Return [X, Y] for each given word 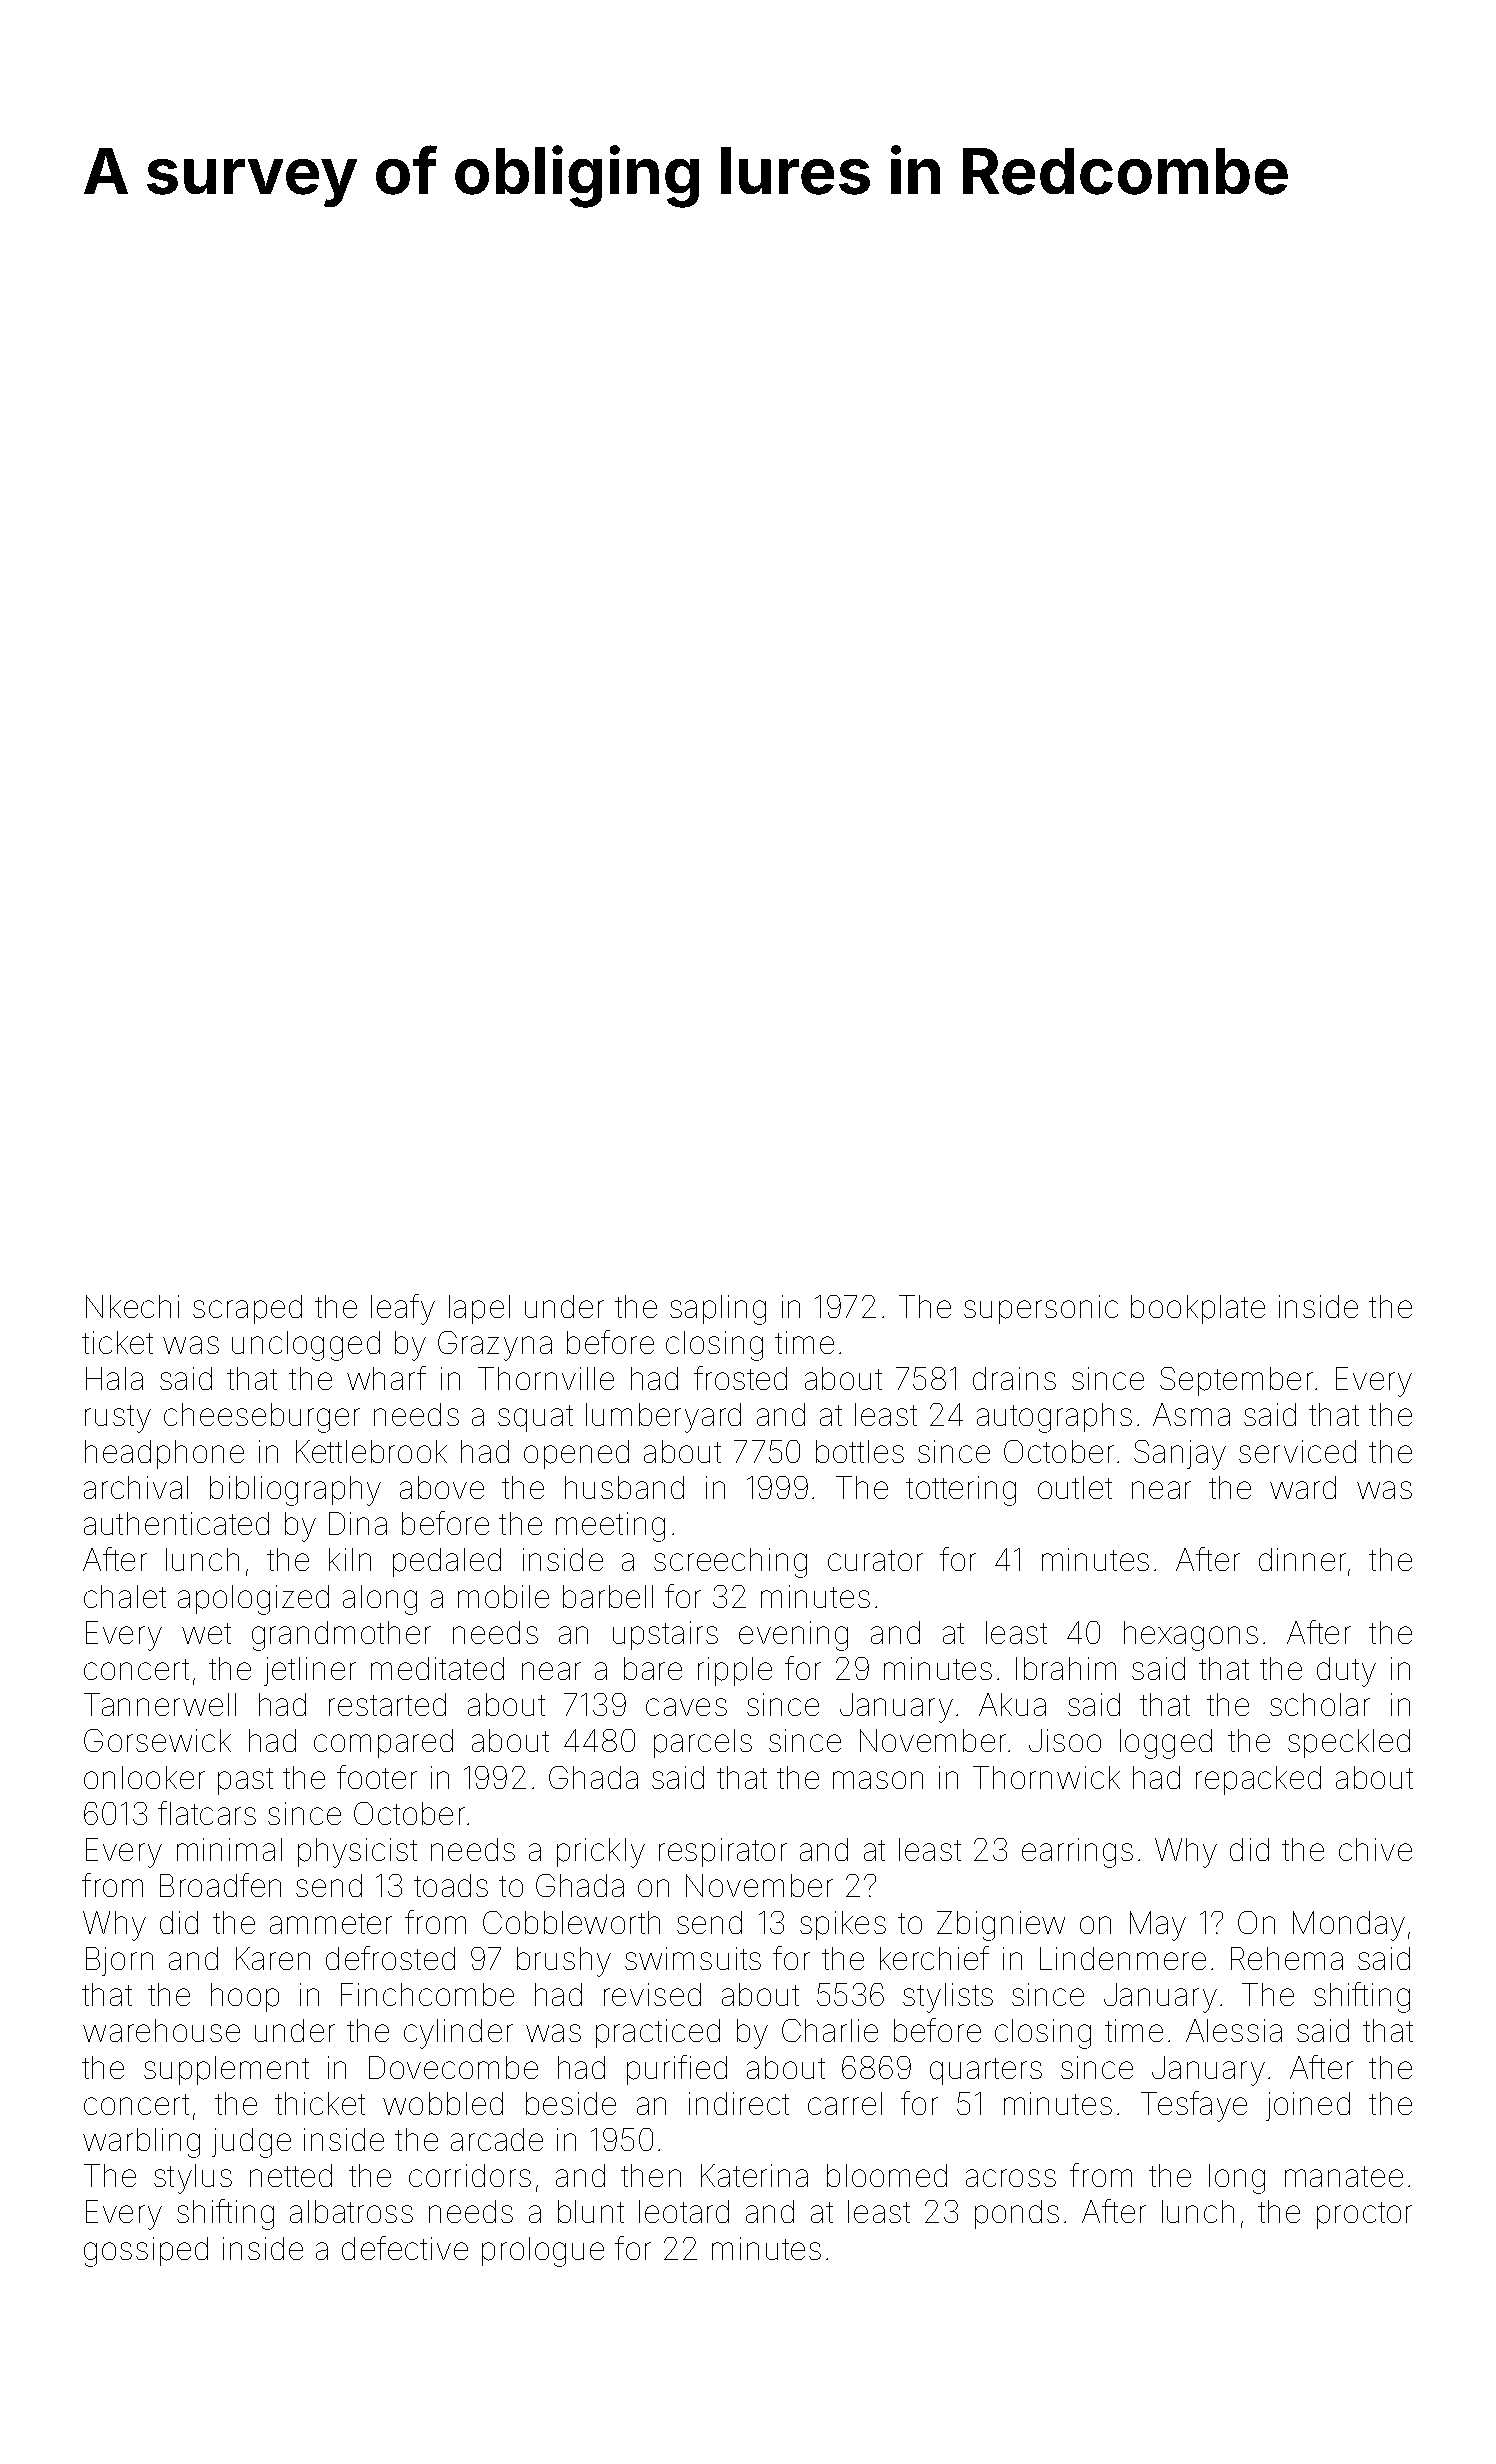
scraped [247, 1309]
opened [576, 1454]
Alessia [1234, 2030]
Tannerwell [160, 1704]
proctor [1364, 2215]
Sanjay [1180, 1455]
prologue [543, 2252]
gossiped [146, 2252]
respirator [723, 1852]
